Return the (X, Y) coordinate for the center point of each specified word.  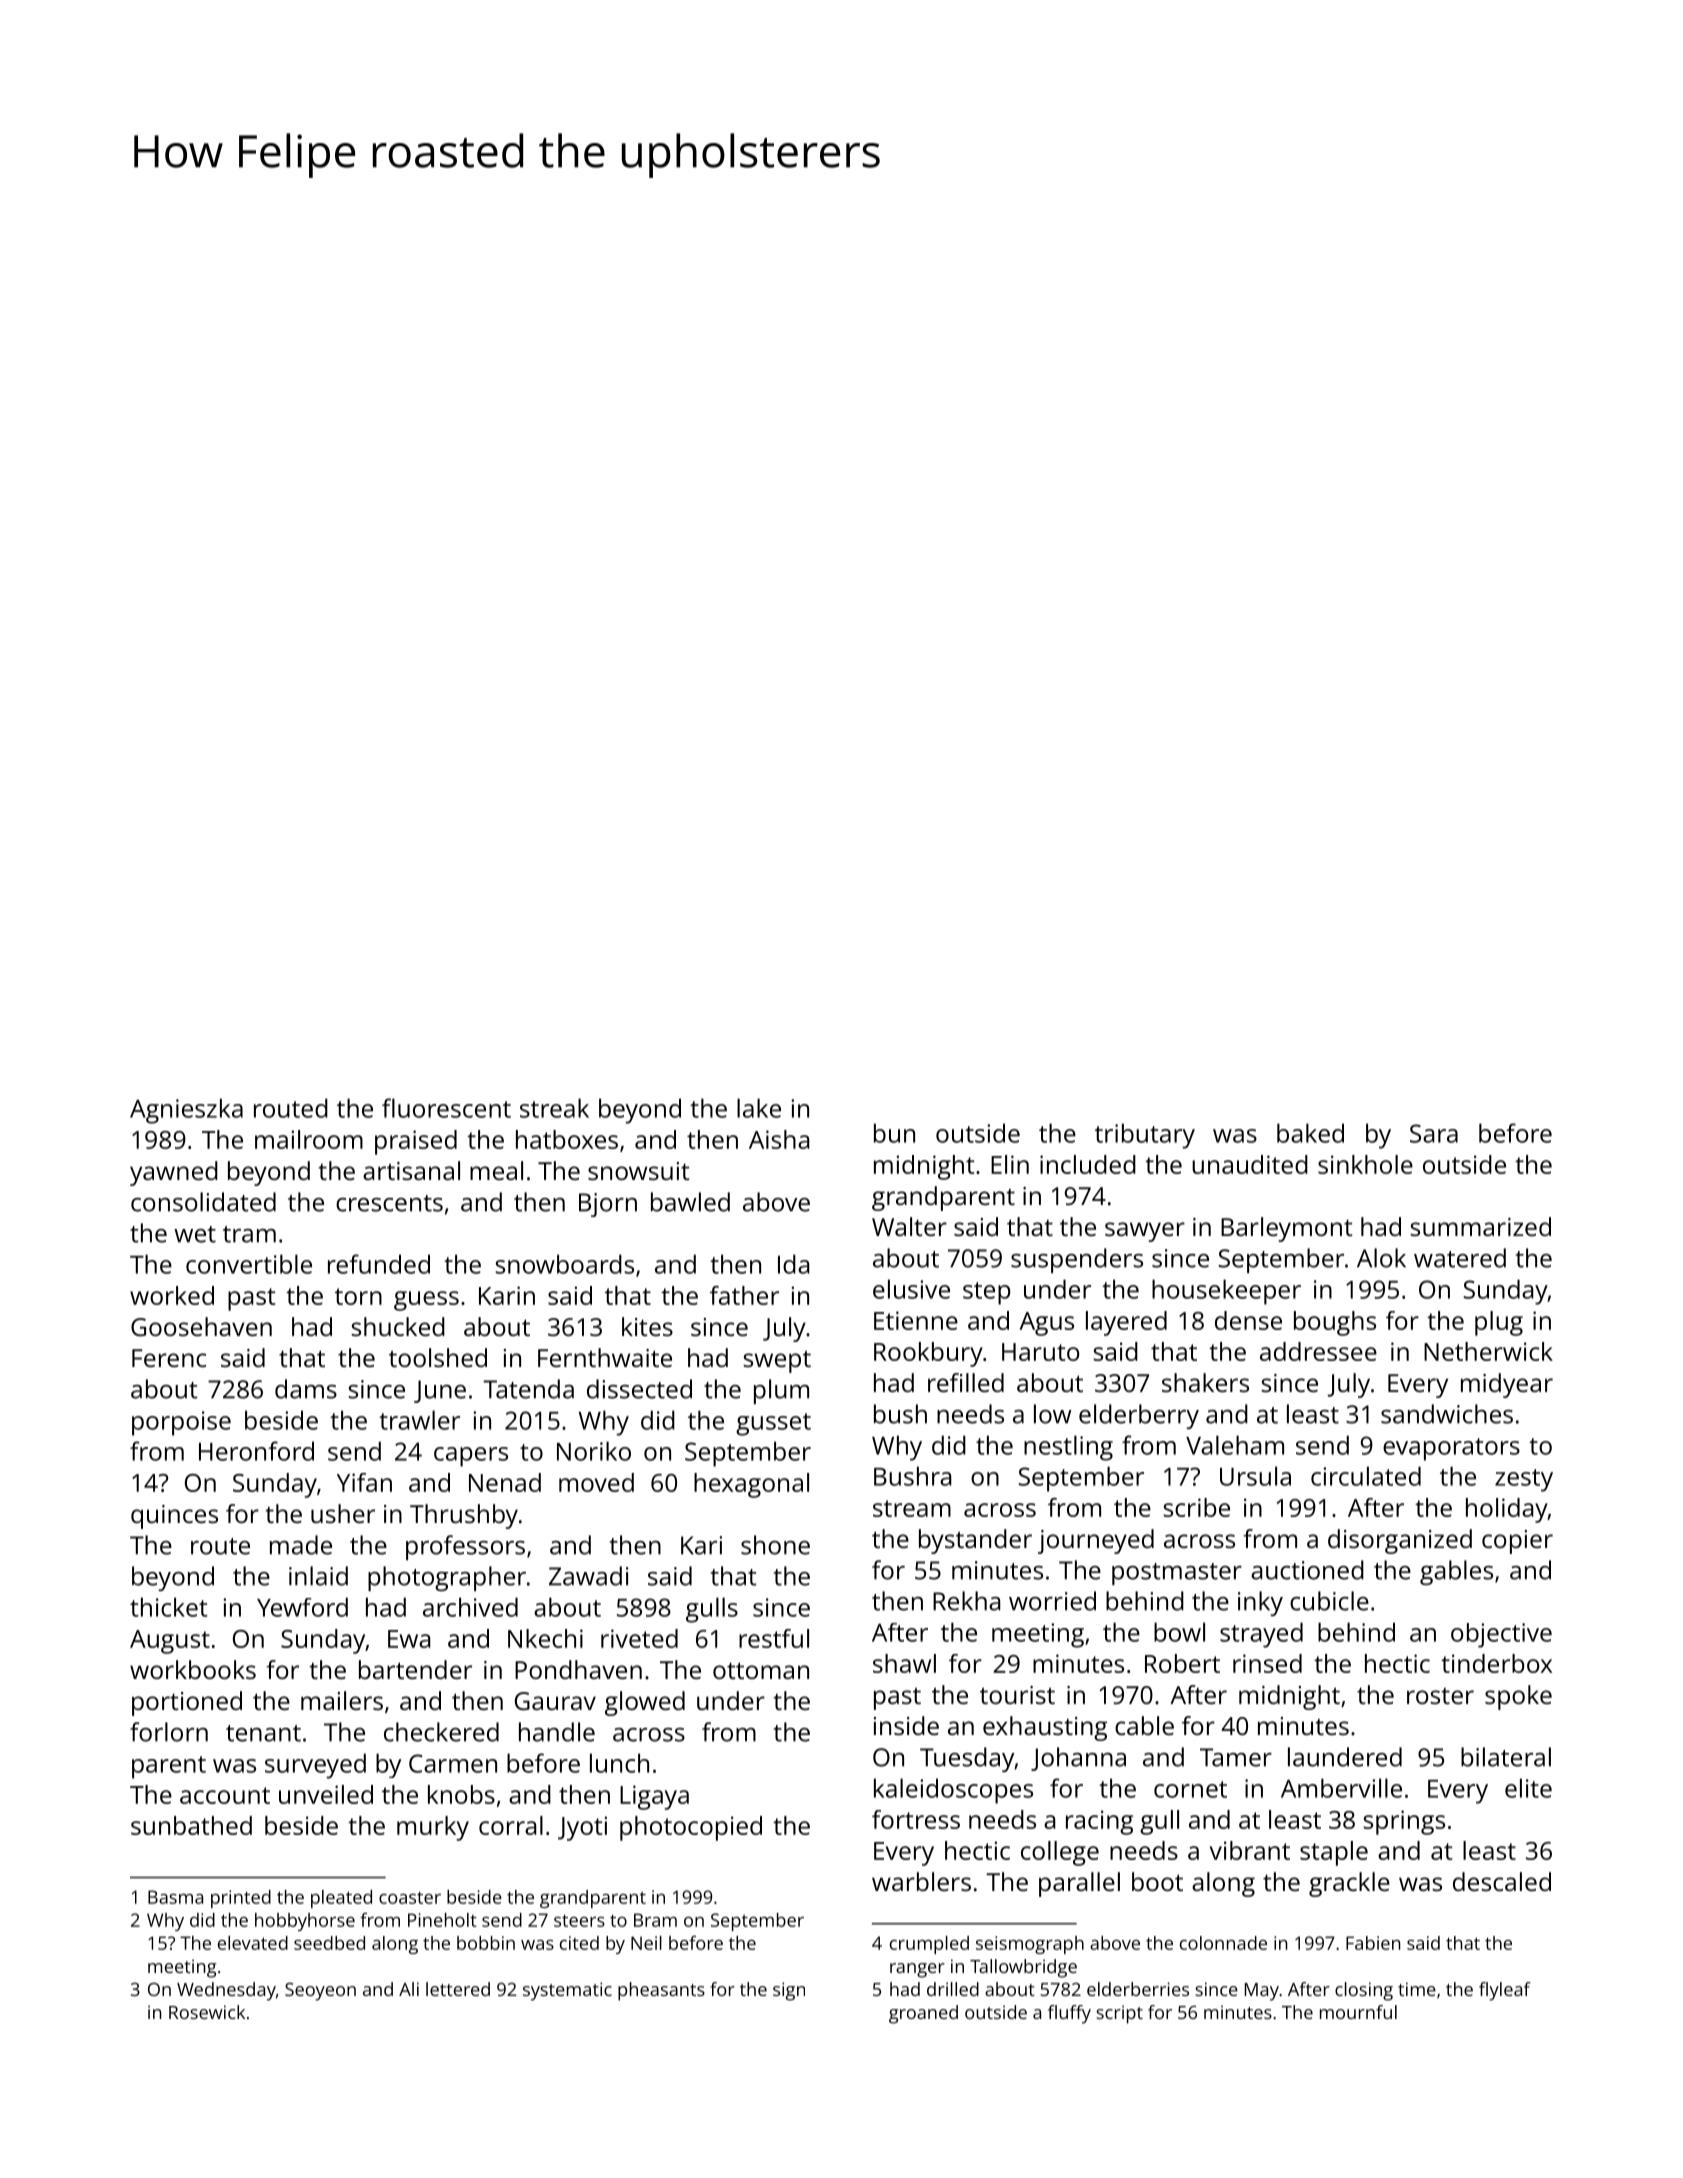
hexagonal (751, 1485)
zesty (1524, 1480)
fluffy (1069, 2014)
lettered (458, 1989)
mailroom (309, 1139)
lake (759, 1108)
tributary (1145, 1136)
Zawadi (589, 1576)
